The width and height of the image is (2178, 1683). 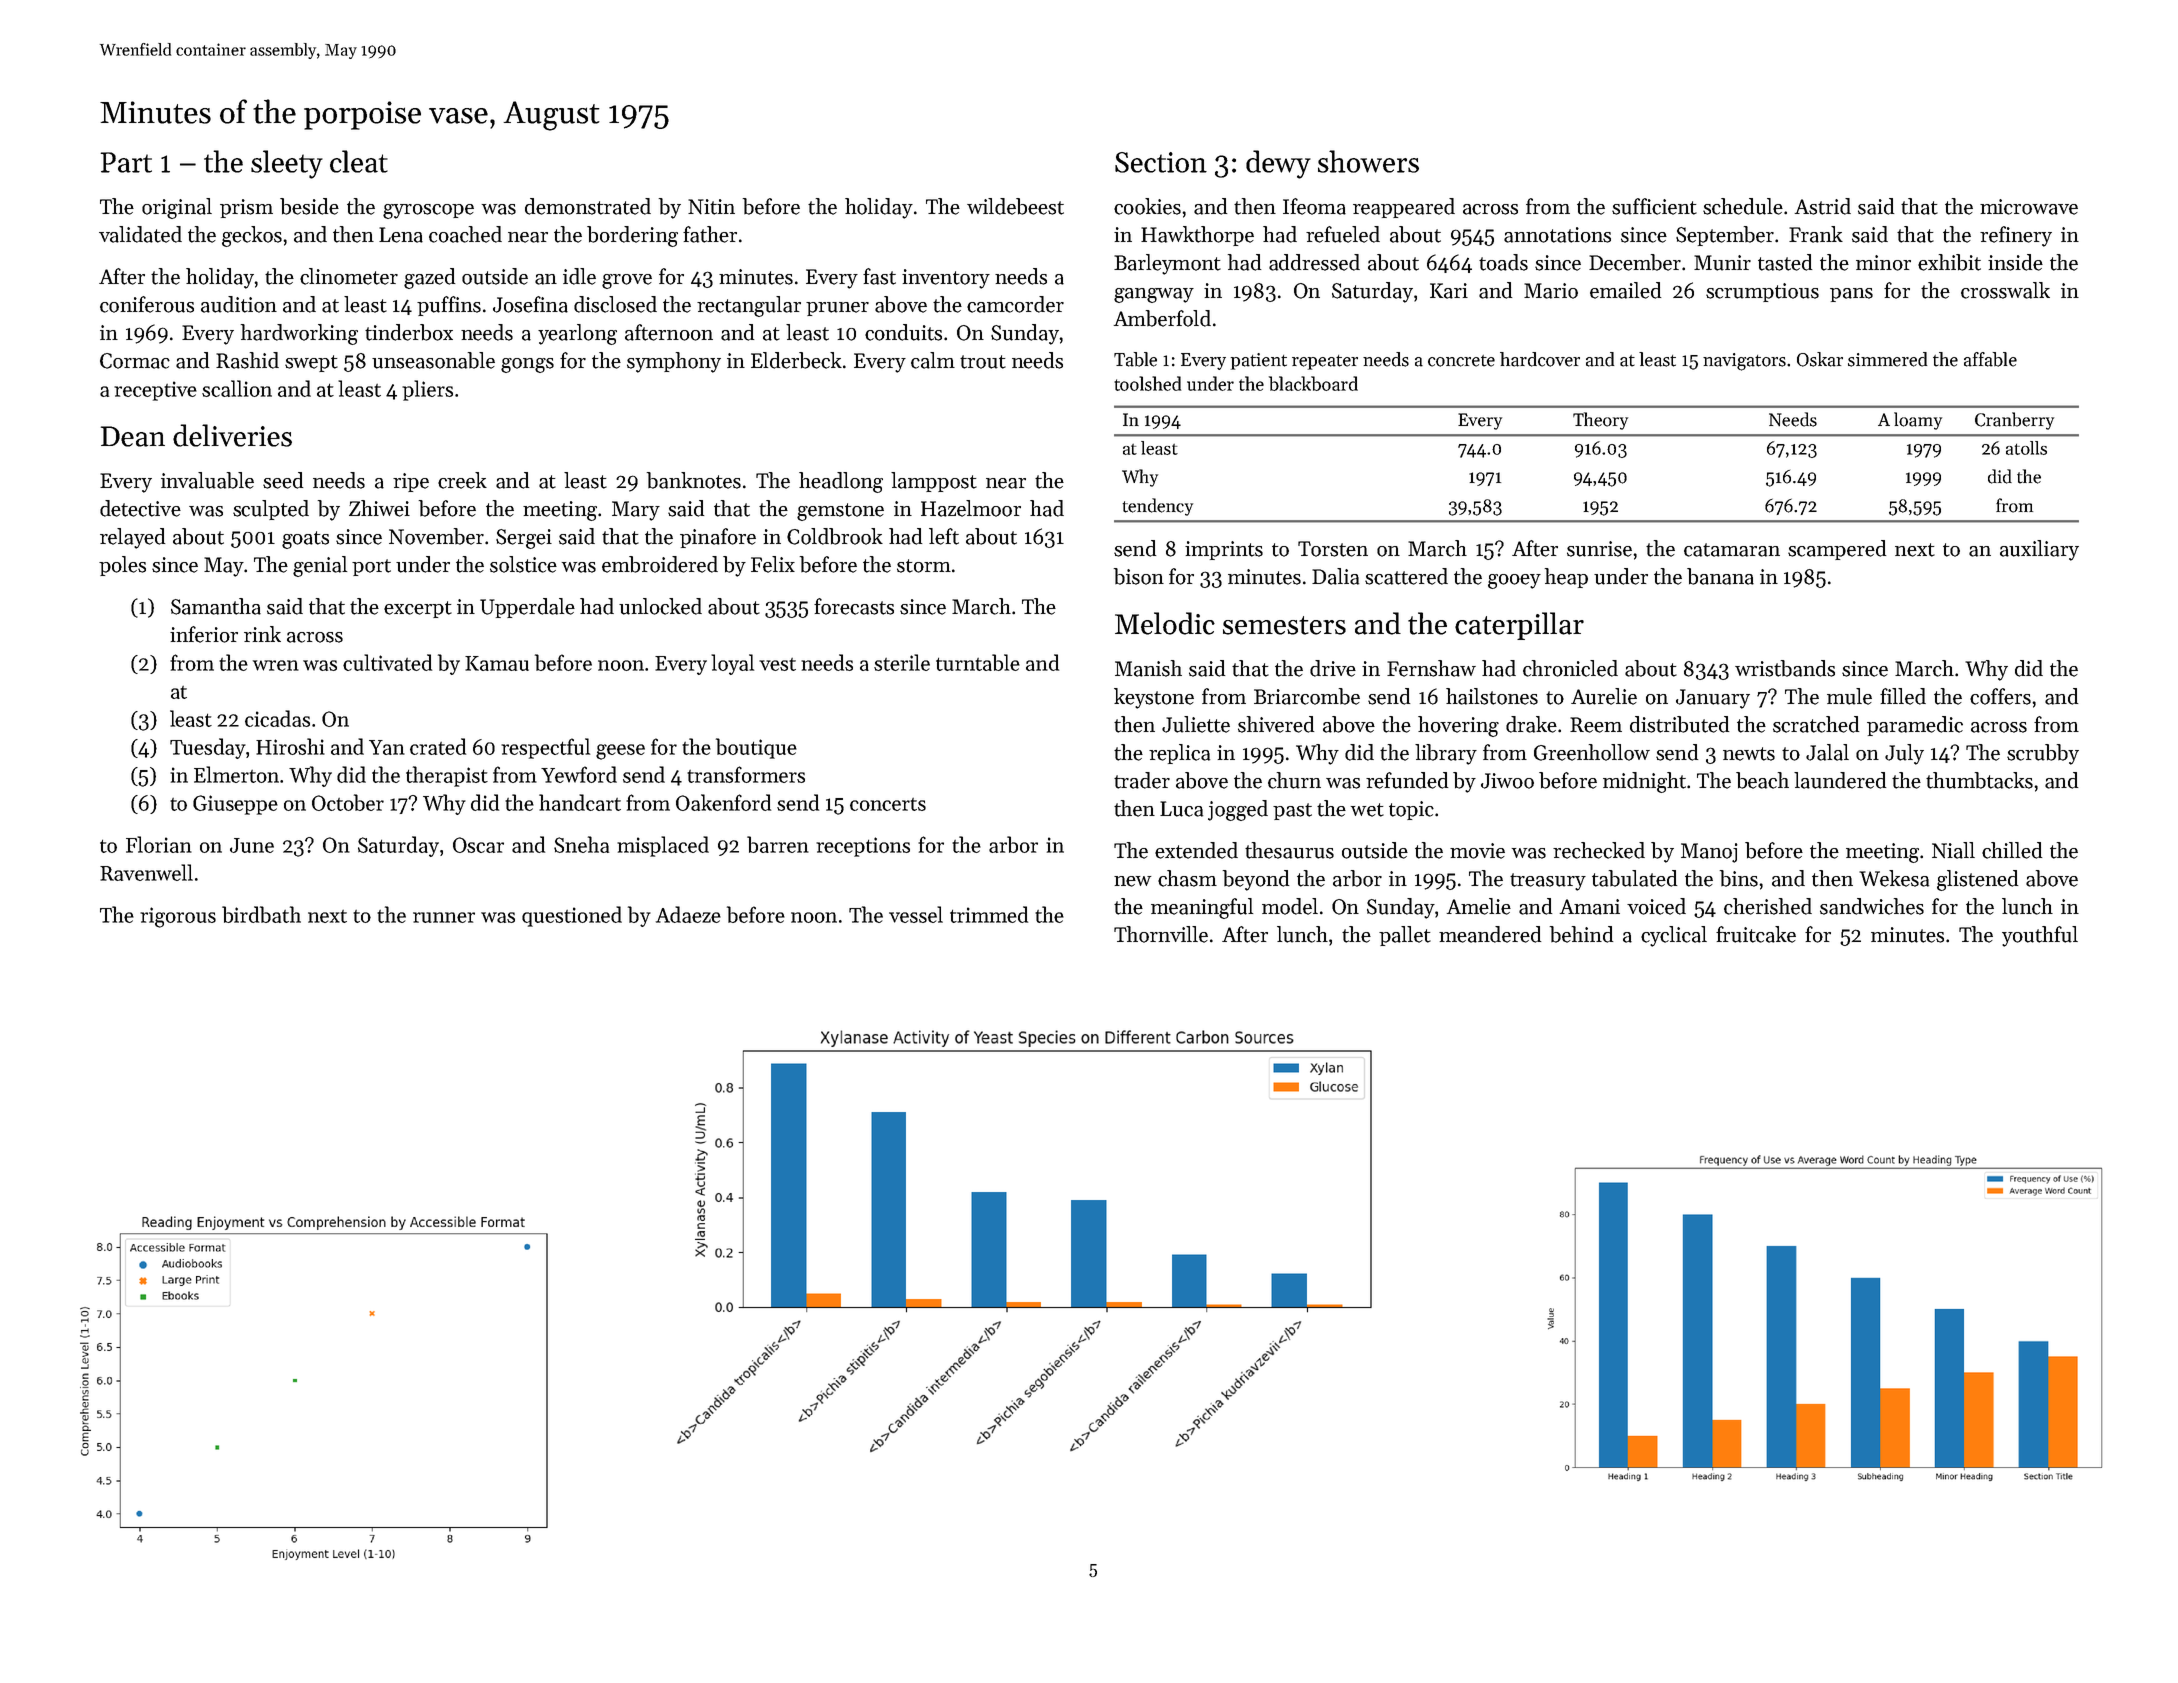 What do you see at coordinates (1278, 164) in the image?
I see `dewy` at bounding box center [1278, 164].
